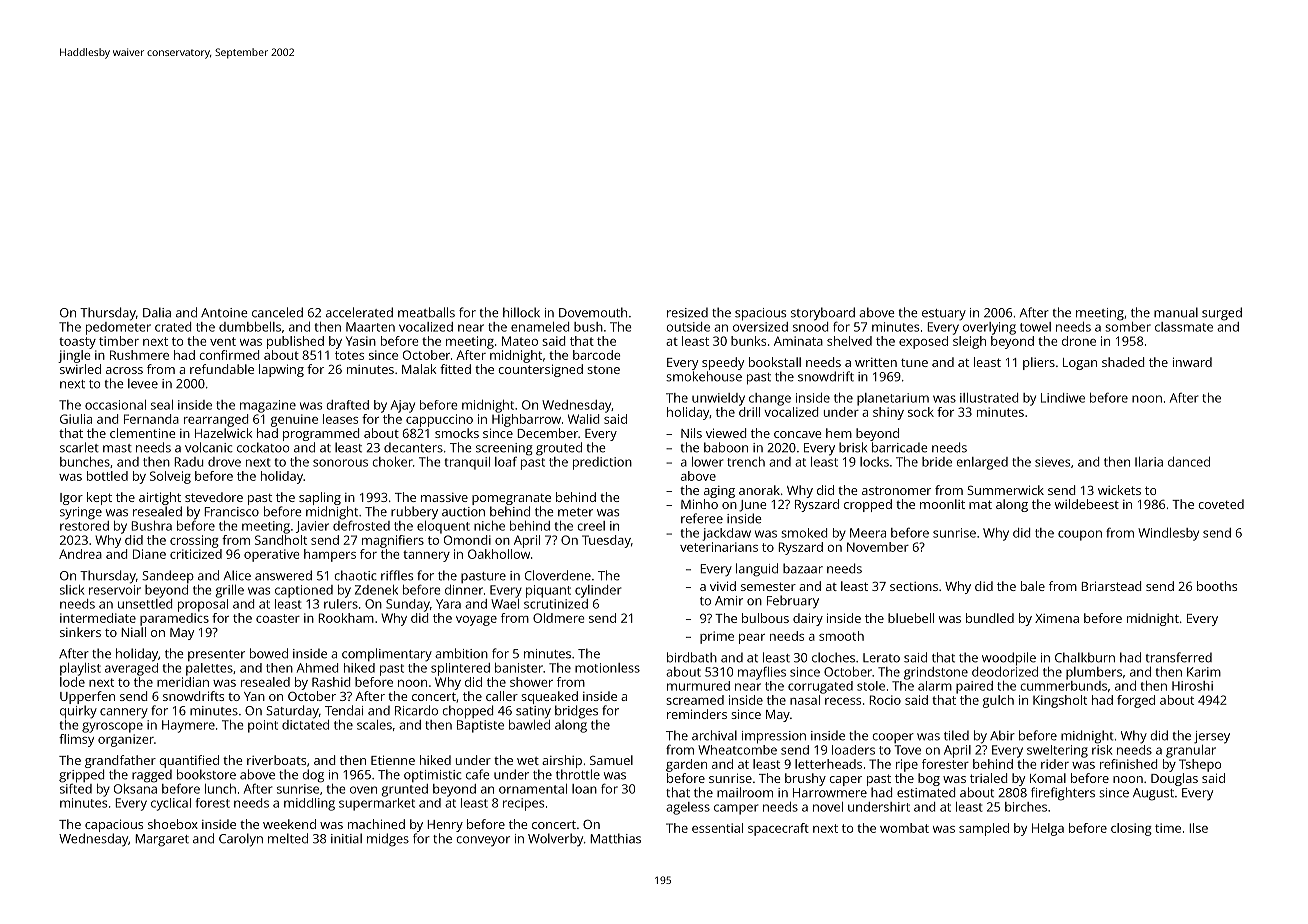  Describe the element at coordinates (982, 463) in the document. I see `enlarged` at that location.
